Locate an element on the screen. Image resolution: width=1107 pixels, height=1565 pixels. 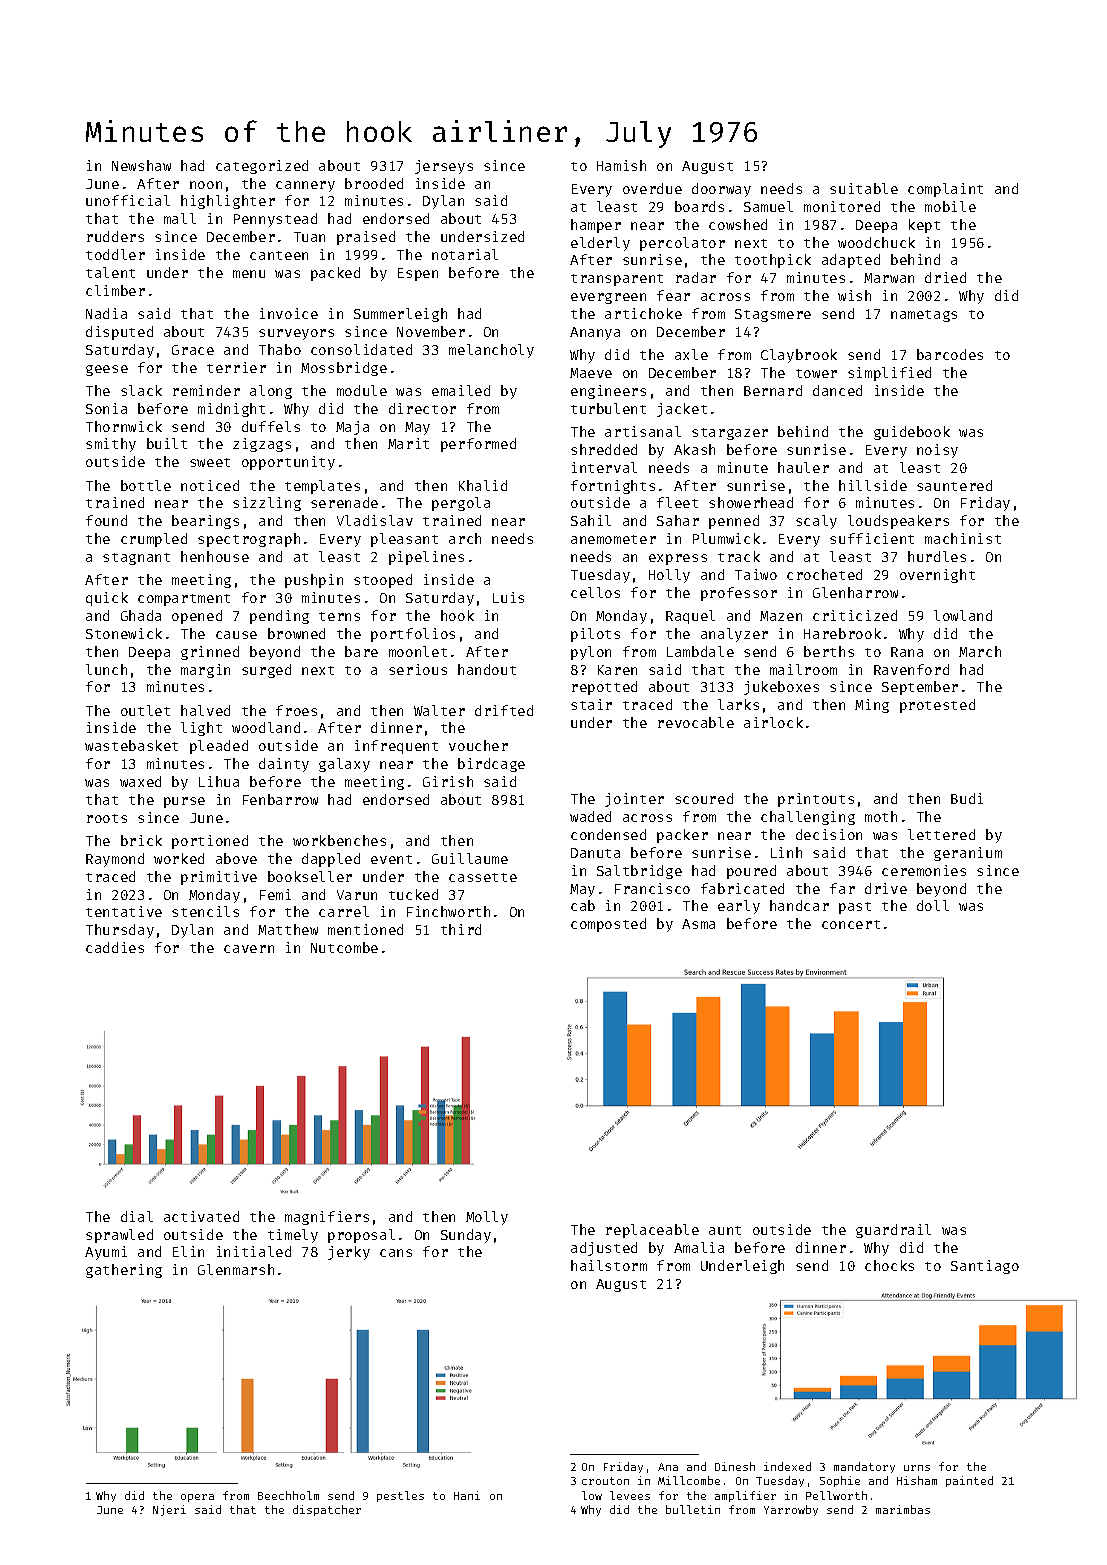
Molly is located at coordinates (487, 1218).
